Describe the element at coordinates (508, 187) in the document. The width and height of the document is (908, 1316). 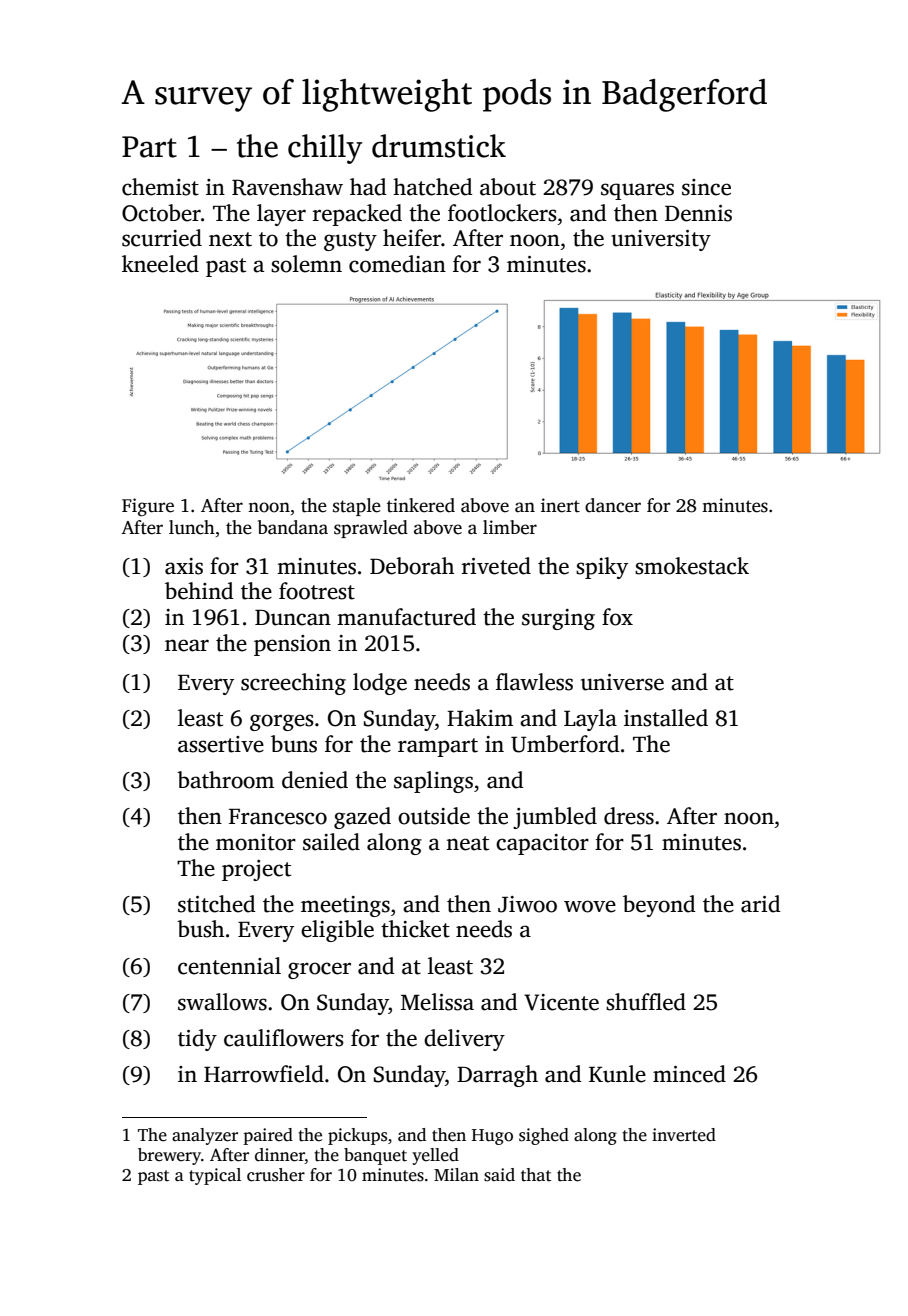
I see `about` at that location.
